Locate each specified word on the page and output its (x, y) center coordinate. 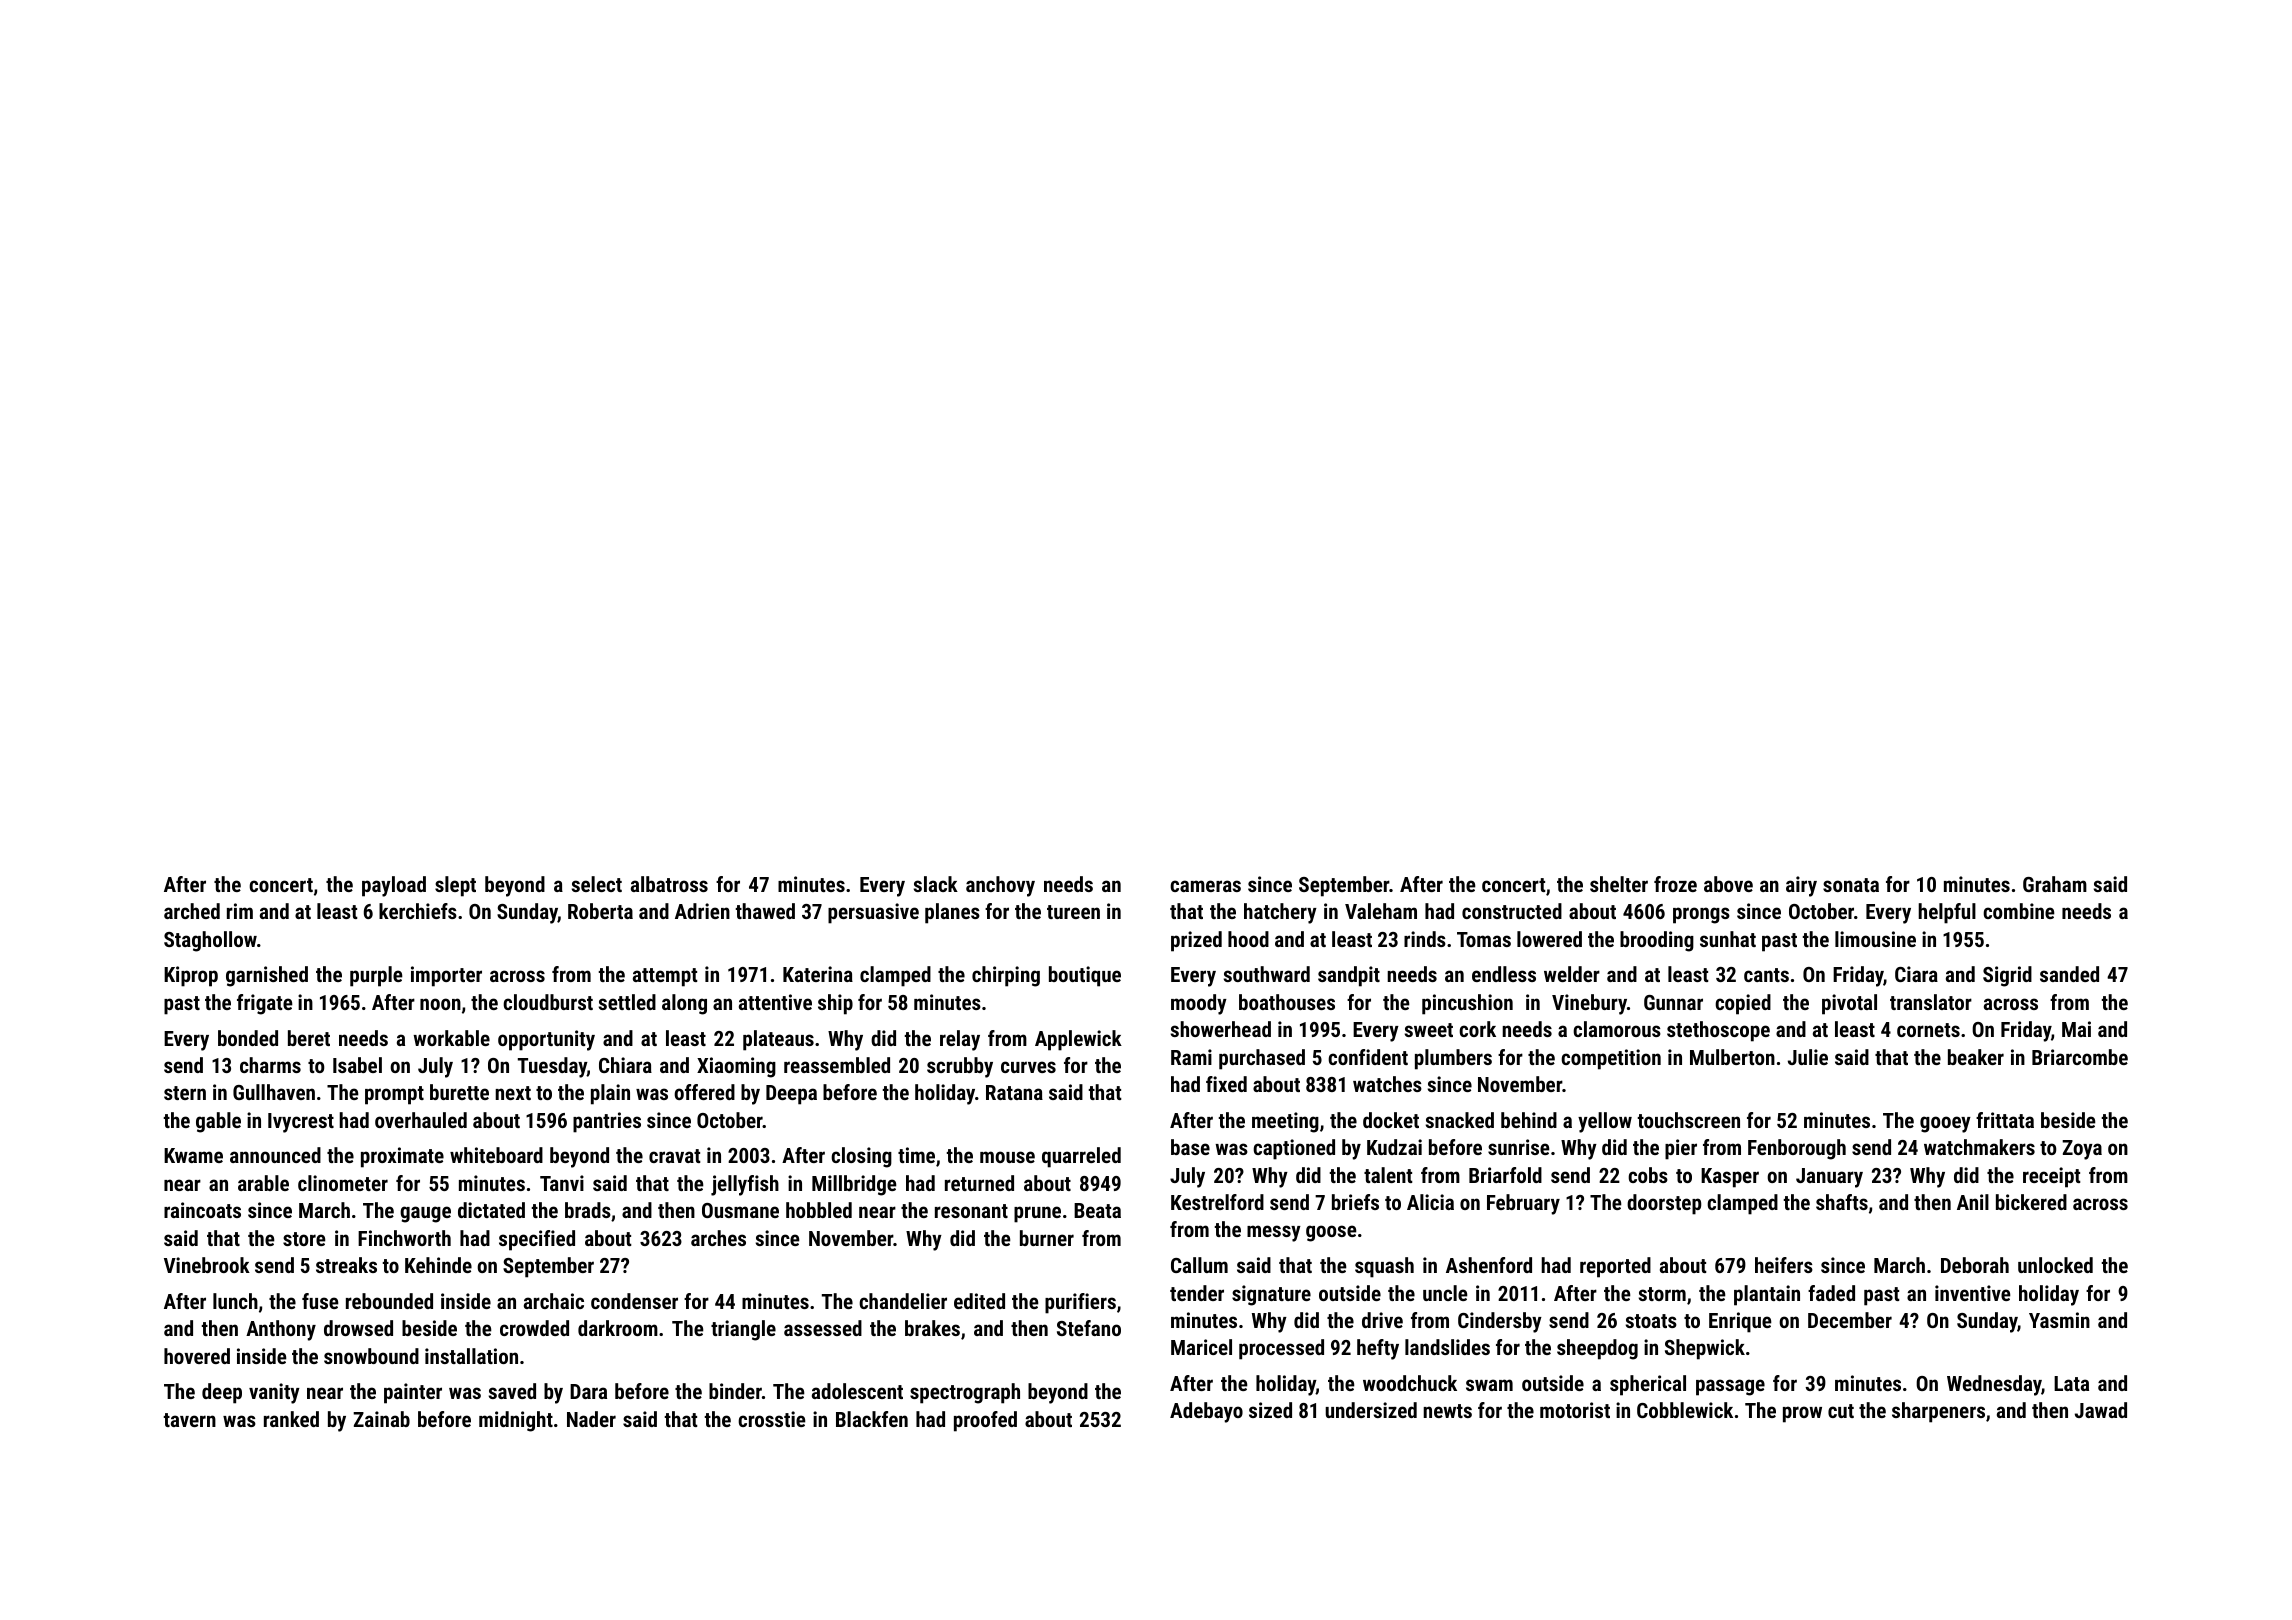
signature (1271, 1295)
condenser (634, 1301)
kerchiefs (418, 911)
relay (960, 1040)
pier (1681, 1149)
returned (979, 1183)
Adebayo (1206, 1412)
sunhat (1728, 939)
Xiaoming (736, 1067)
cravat (675, 1156)
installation (471, 1356)
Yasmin (2059, 1320)
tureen (1073, 912)
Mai (2076, 1029)
